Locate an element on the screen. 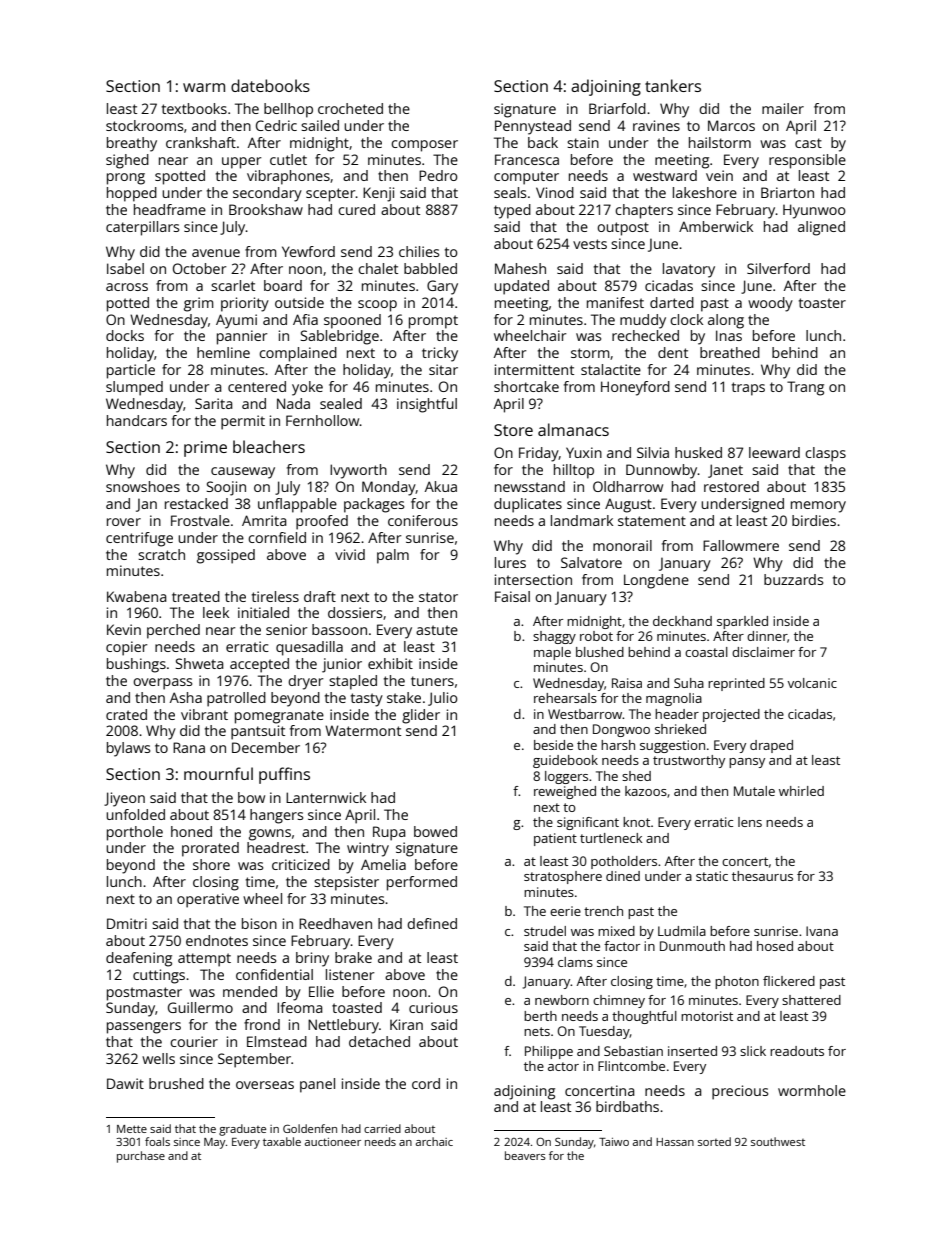 The width and height of the screenshot is (952, 1233). hopped is located at coordinates (132, 194).
